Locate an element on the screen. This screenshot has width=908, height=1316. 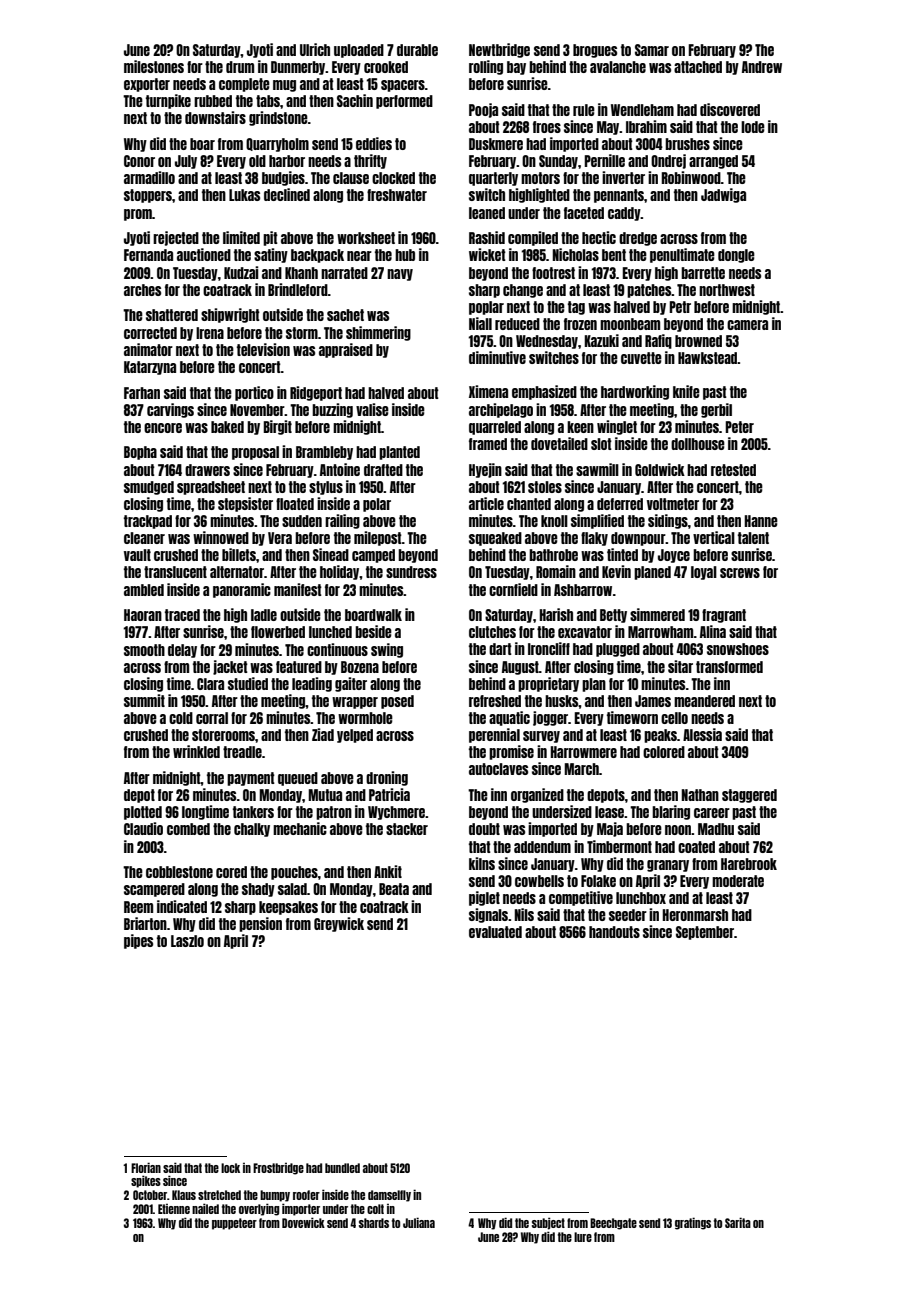
baked is located at coordinates (227, 427).
